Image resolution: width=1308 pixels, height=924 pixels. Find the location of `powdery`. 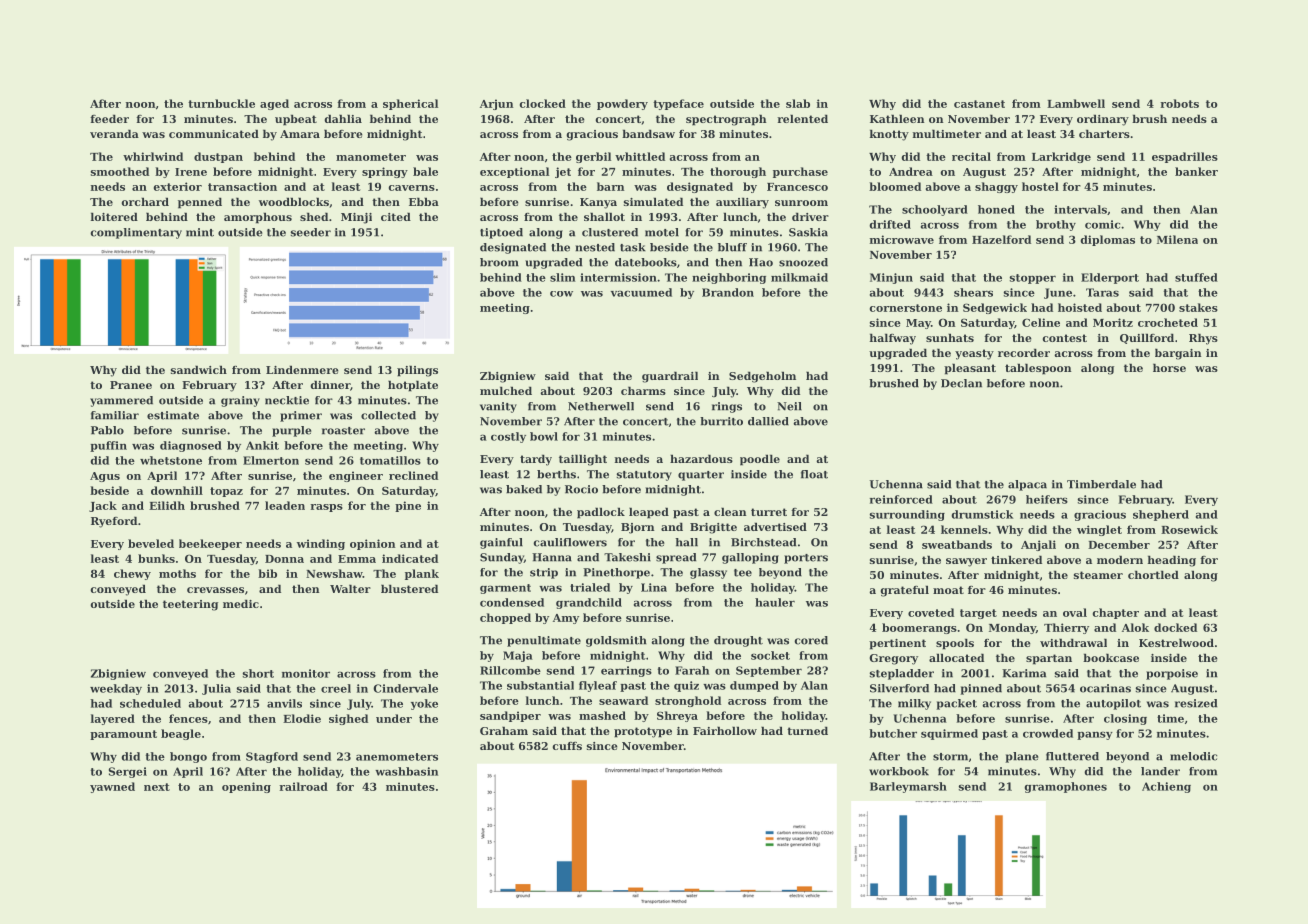

powdery is located at coordinates (622, 104).
